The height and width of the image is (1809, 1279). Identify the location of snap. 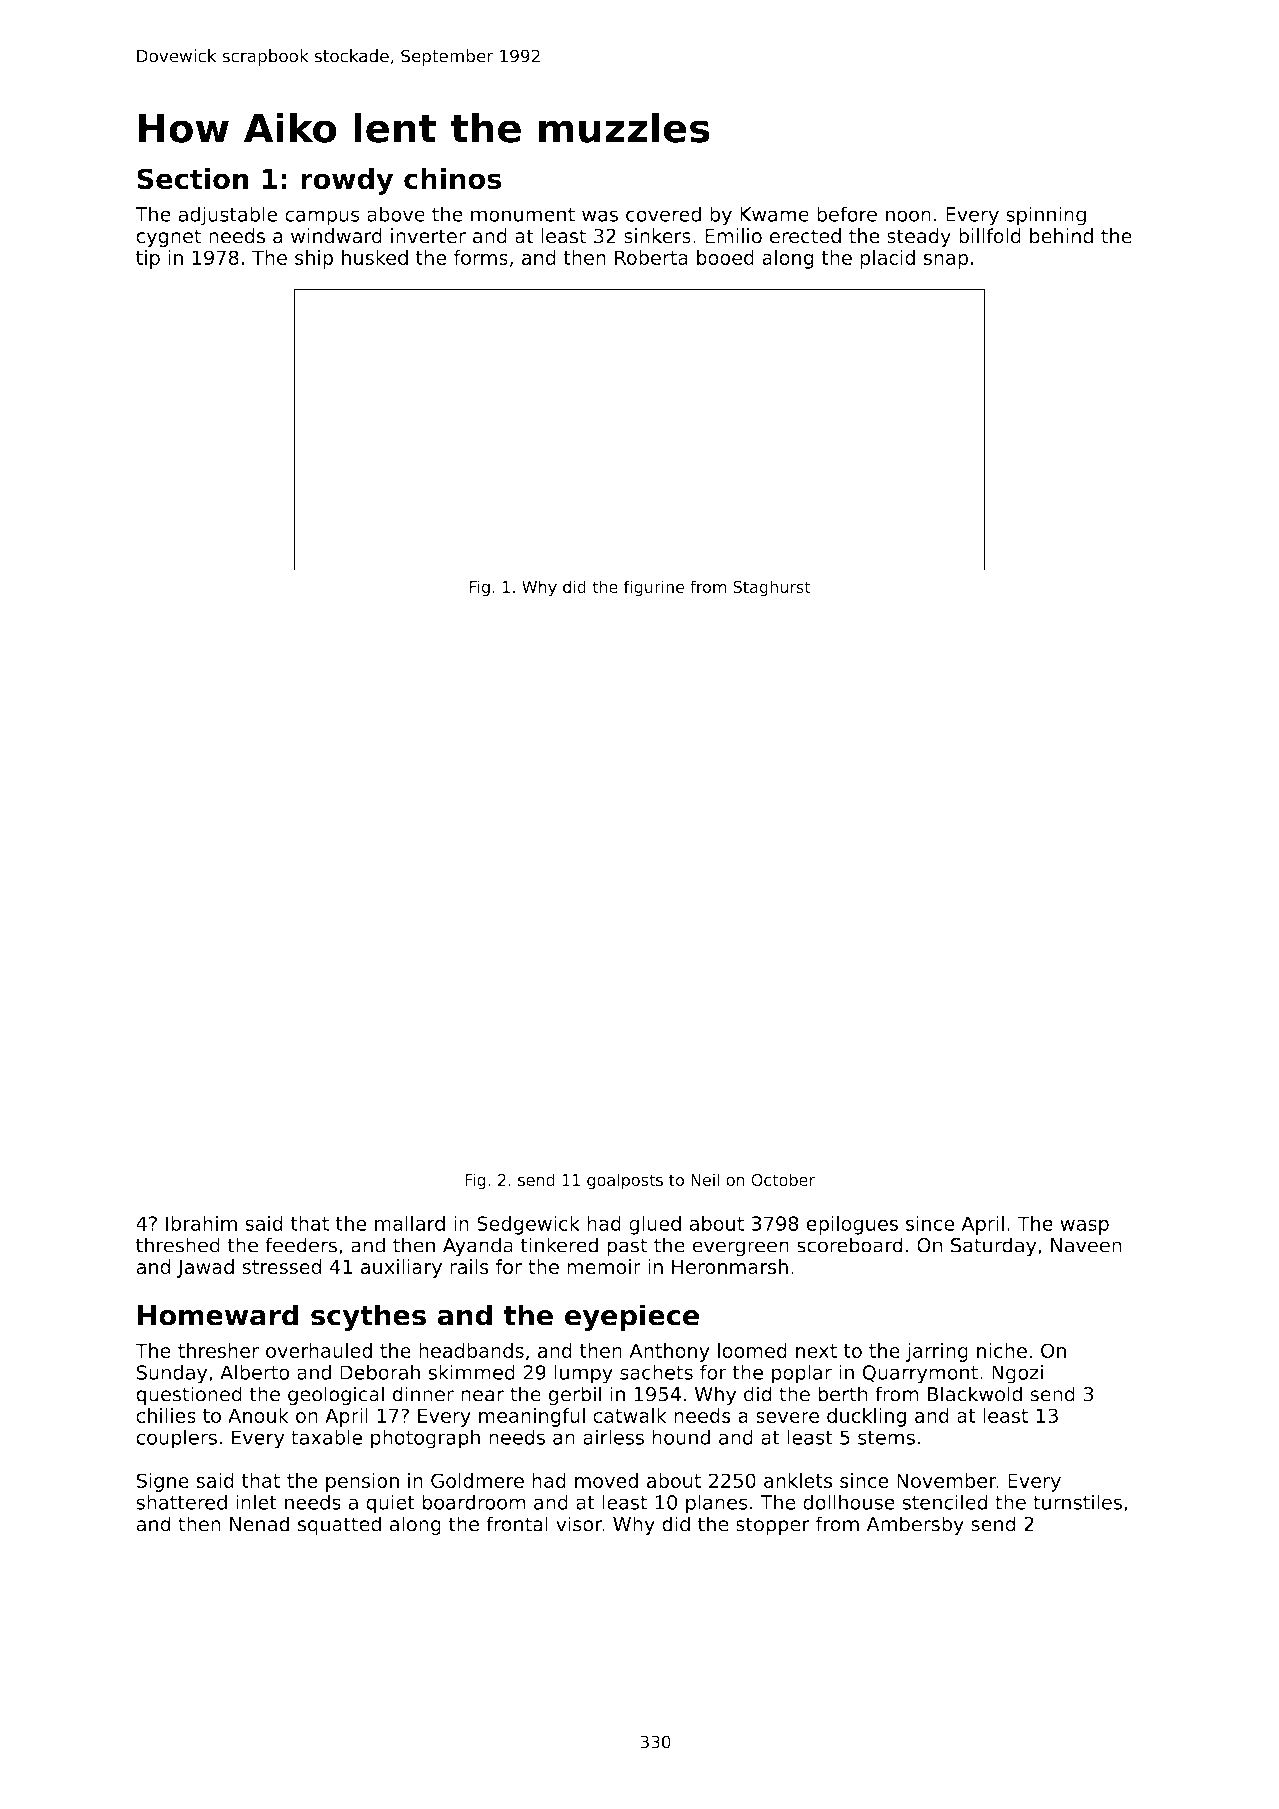
(945, 261).
